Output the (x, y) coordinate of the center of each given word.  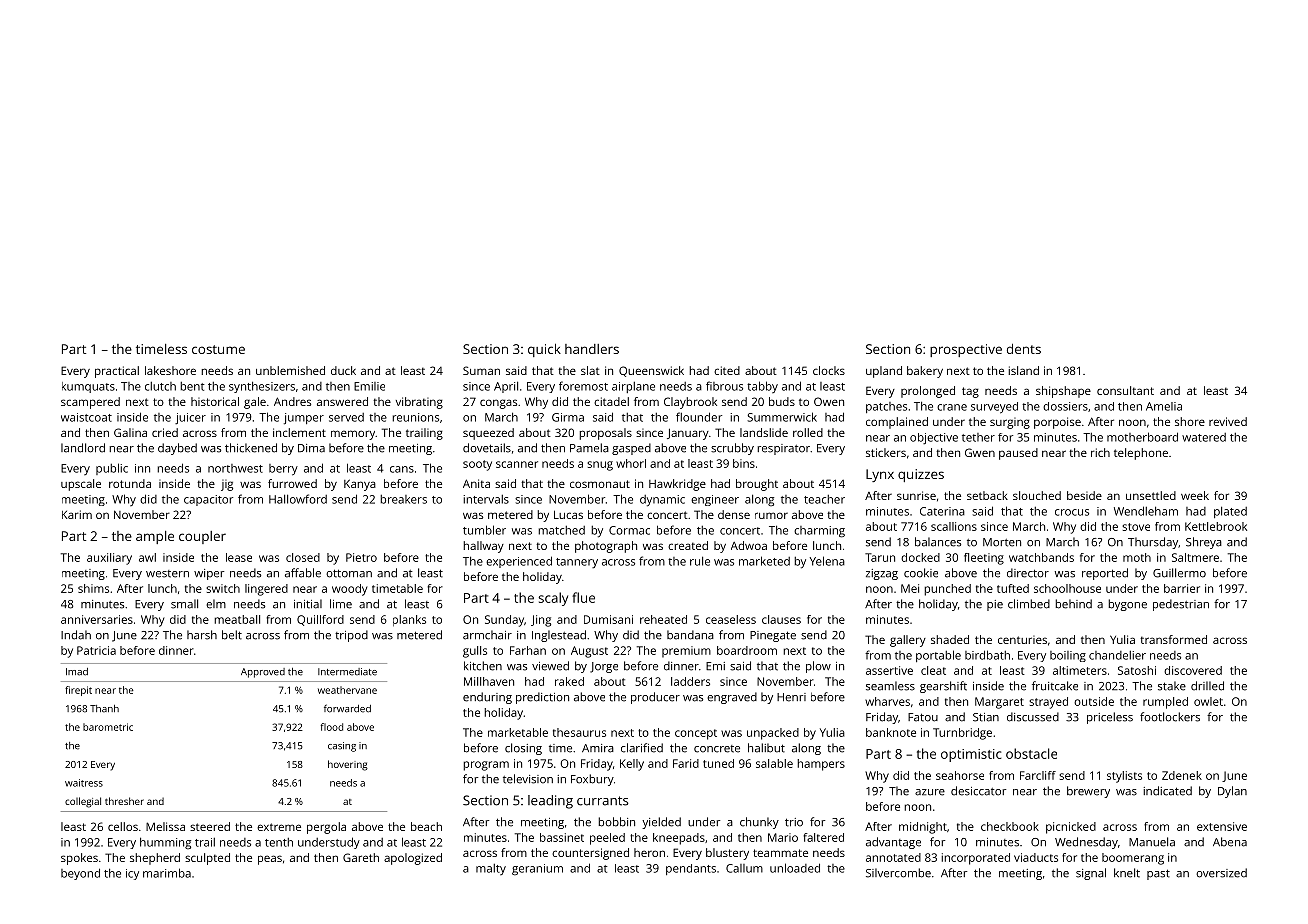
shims (93, 588)
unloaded (795, 868)
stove (1136, 527)
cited (727, 370)
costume (218, 349)
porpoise (1057, 423)
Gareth (361, 857)
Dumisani (608, 619)
